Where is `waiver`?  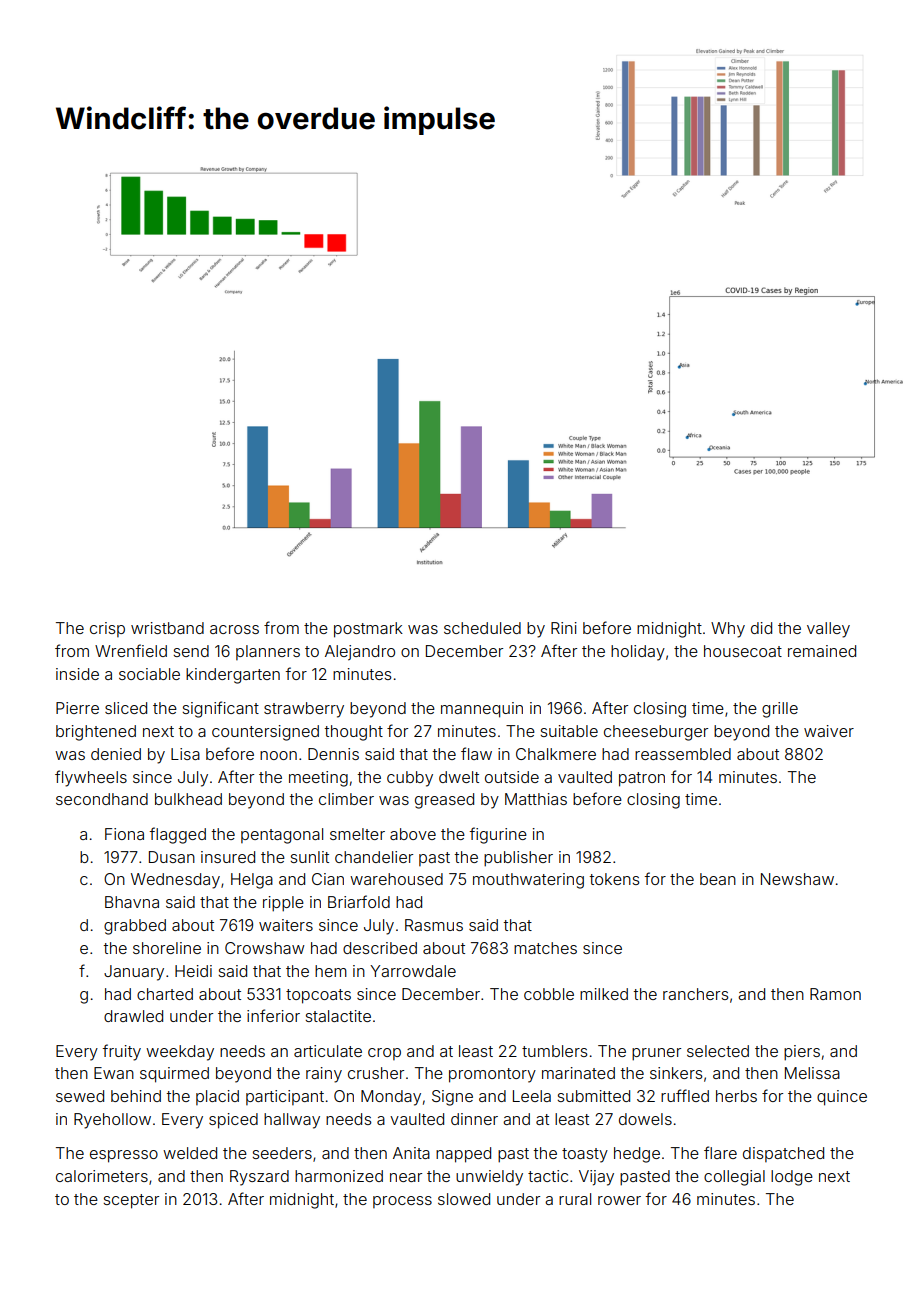
waiver is located at coordinates (829, 731).
